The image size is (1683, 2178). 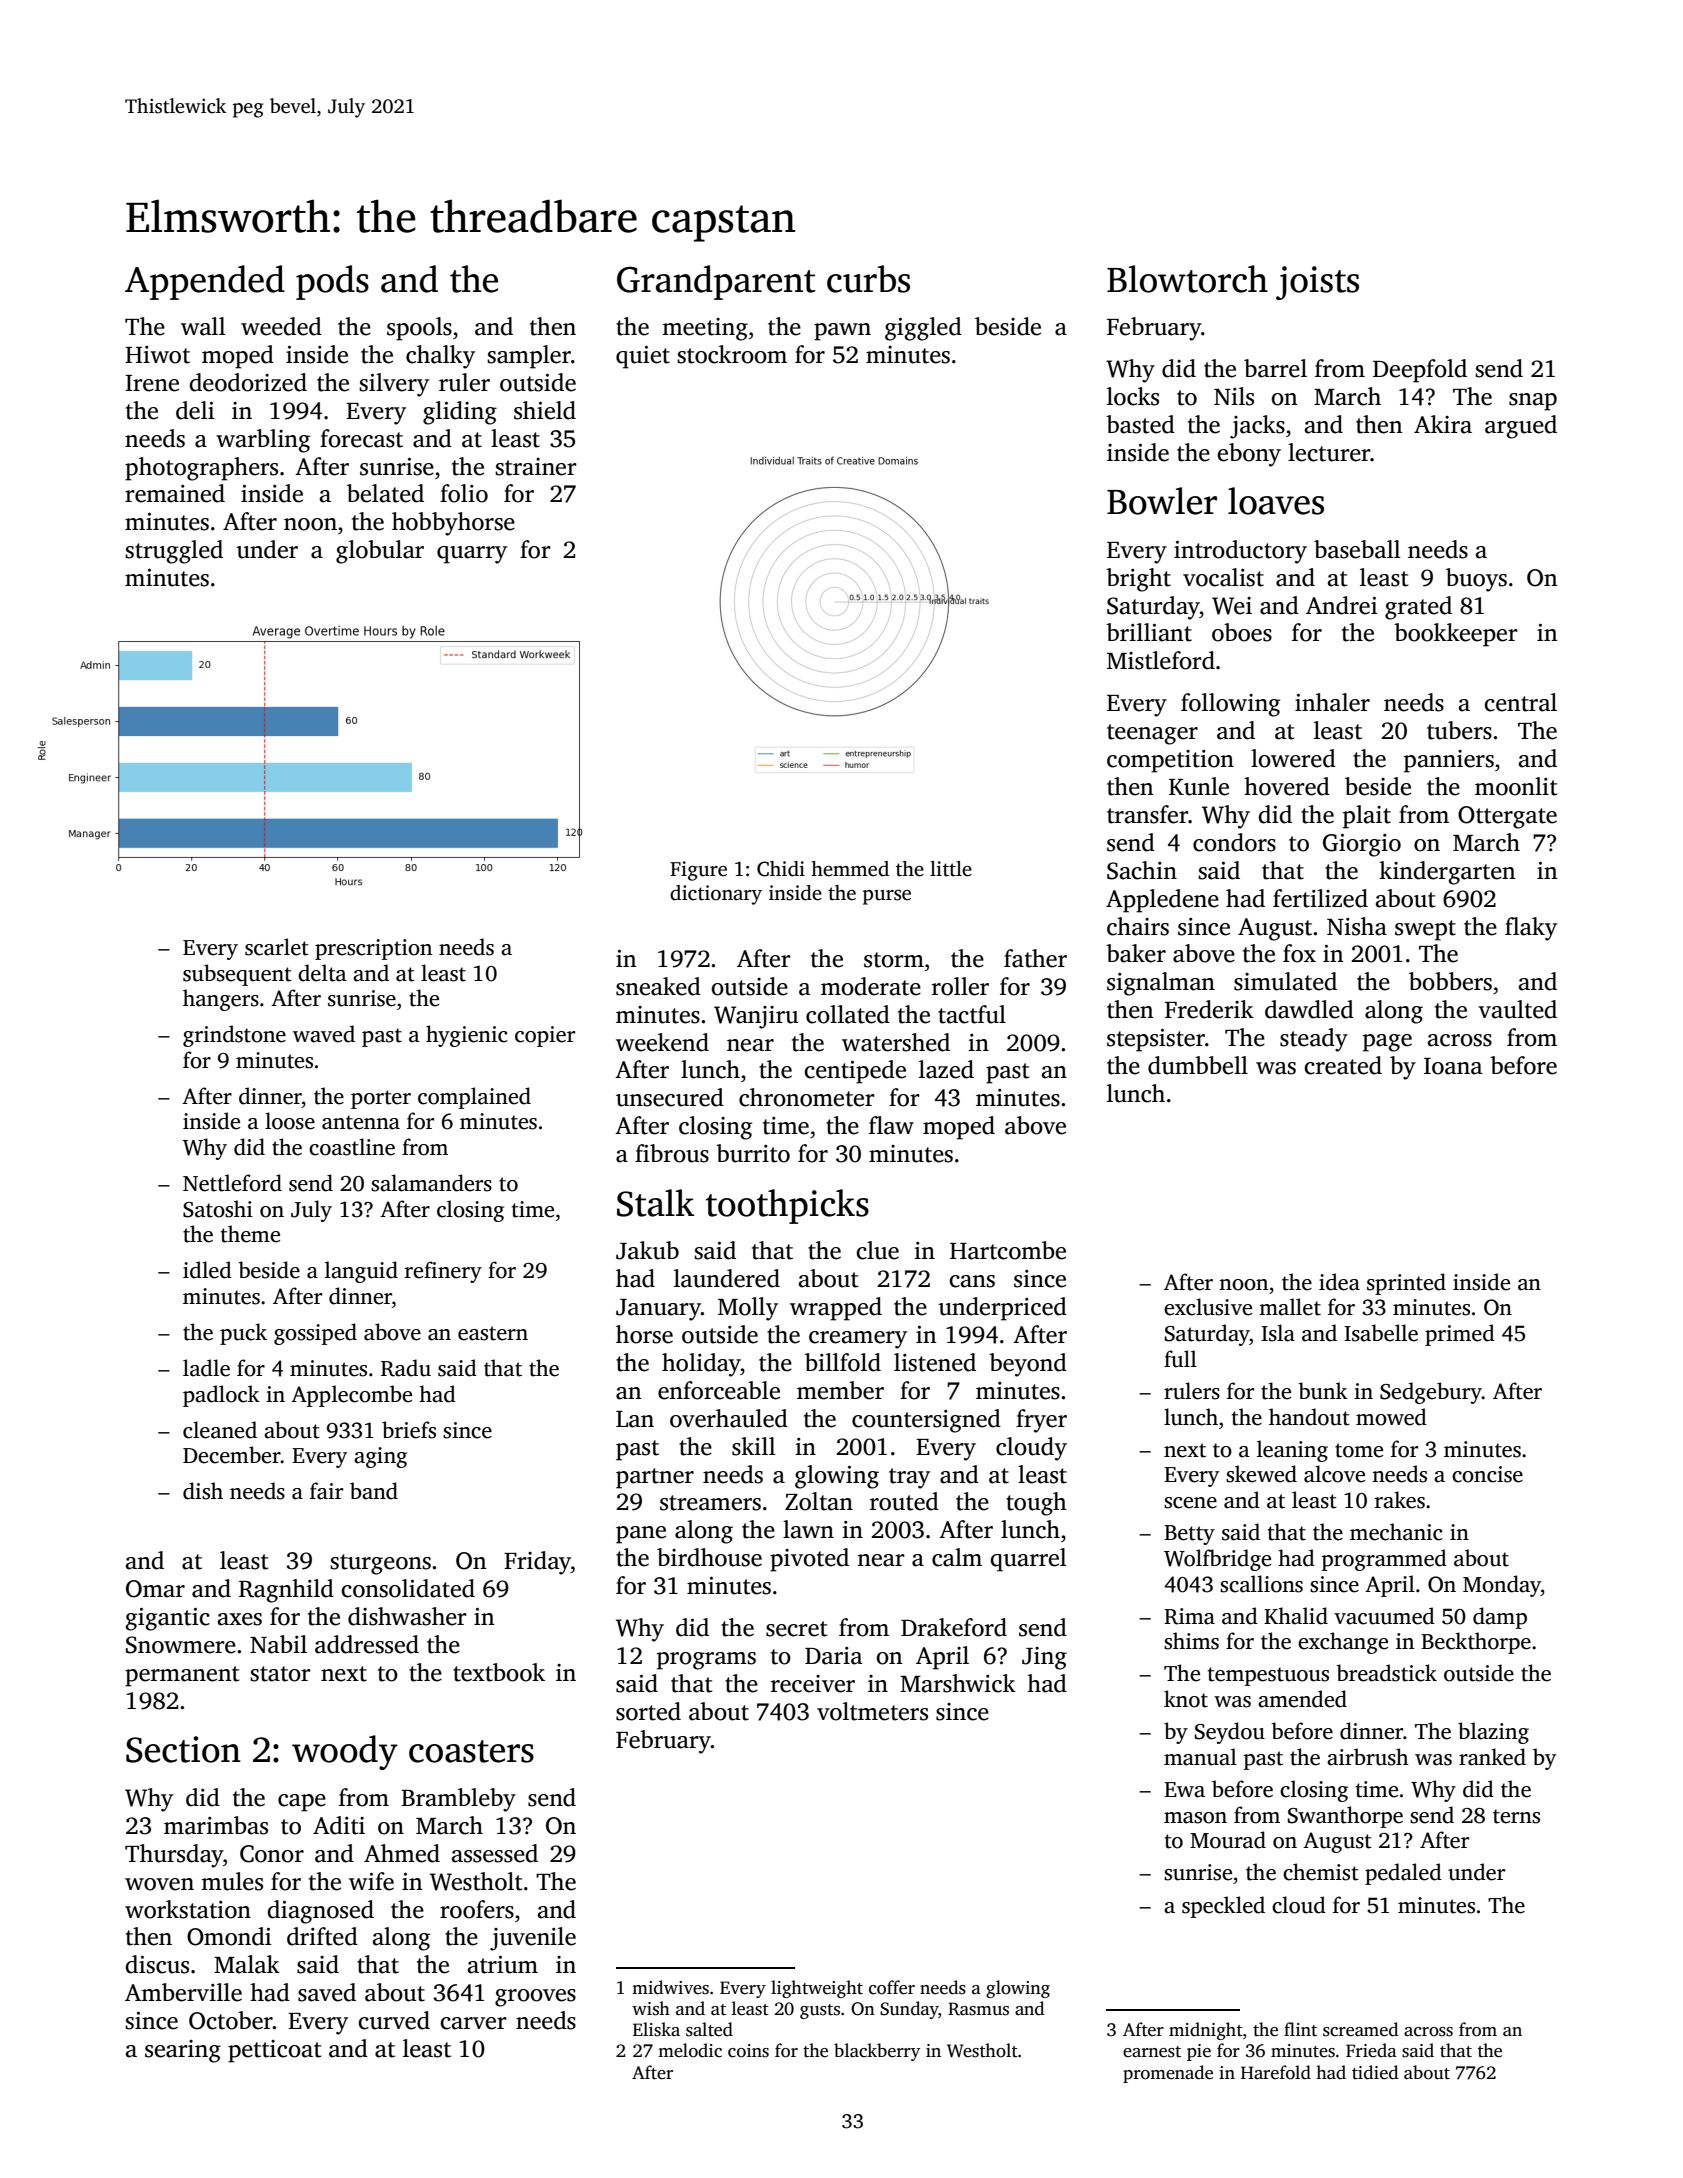 I want to click on theme, so click(x=250, y=1234).
